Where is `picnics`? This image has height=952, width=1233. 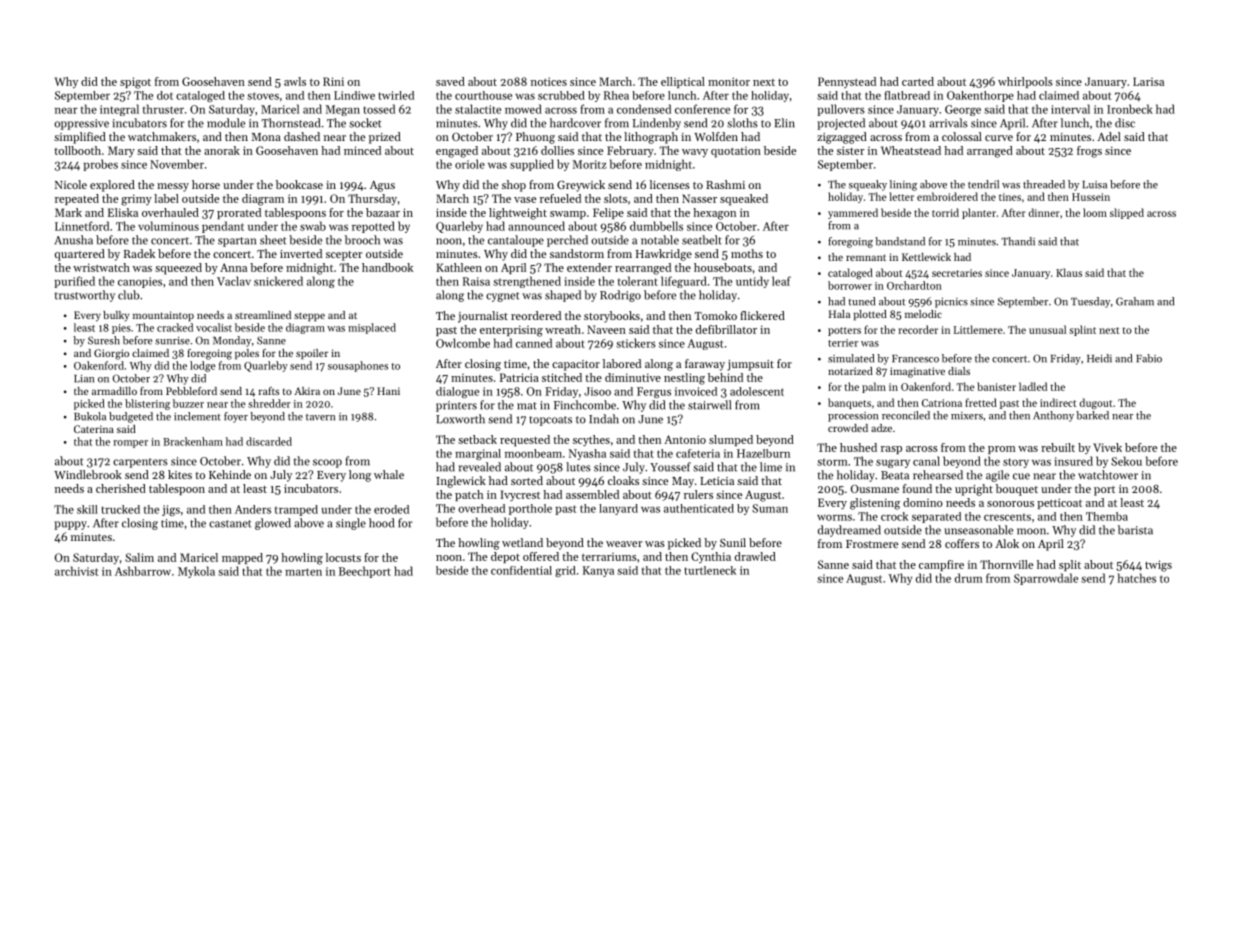 picnics is located at coordinates (951, 303).
